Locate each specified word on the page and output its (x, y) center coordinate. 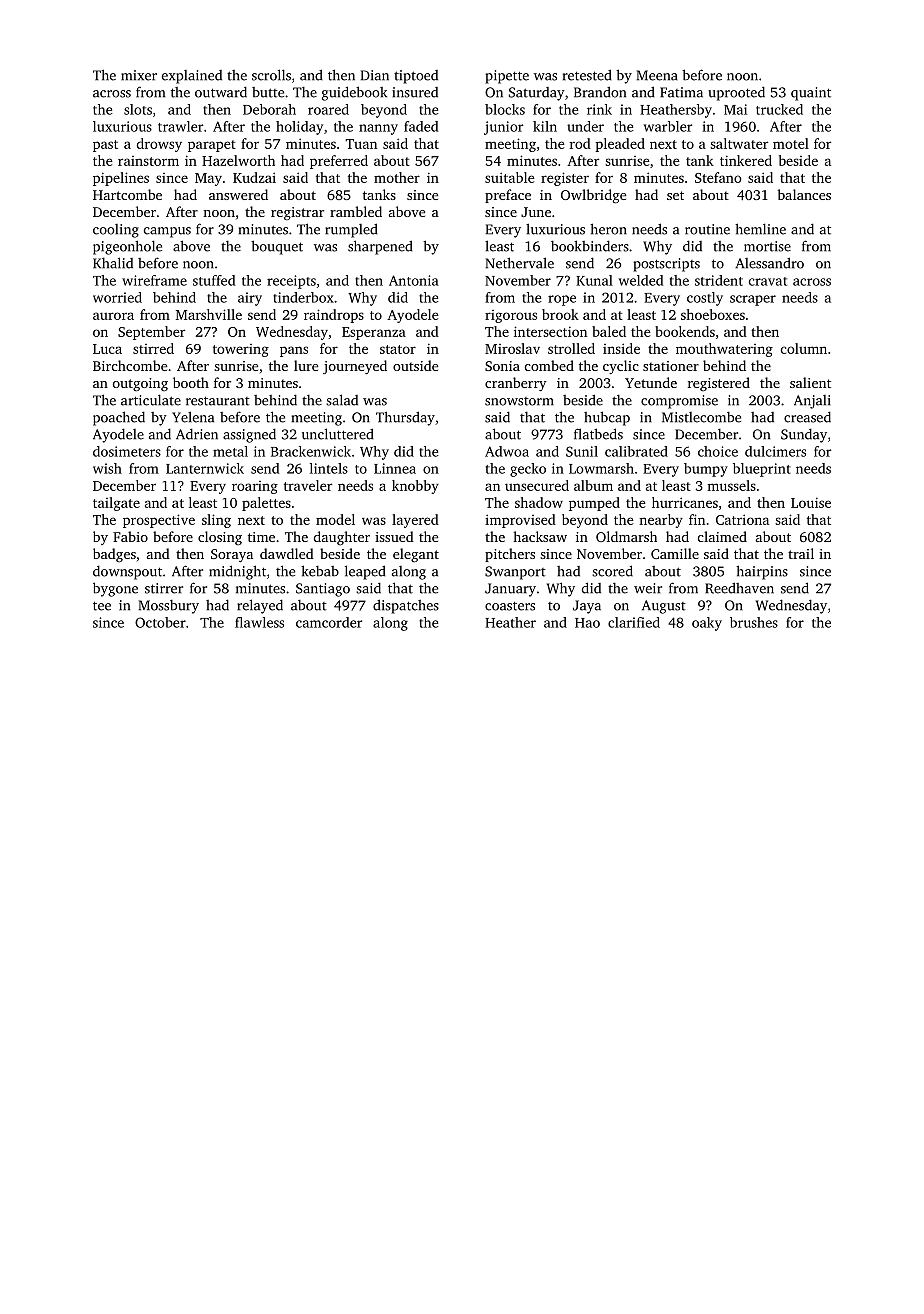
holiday (299, 128)
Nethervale (519, 263)
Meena (657, 75)
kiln (545, 126)
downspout (127, 572)
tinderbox (303, 297)
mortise (767, 246)
